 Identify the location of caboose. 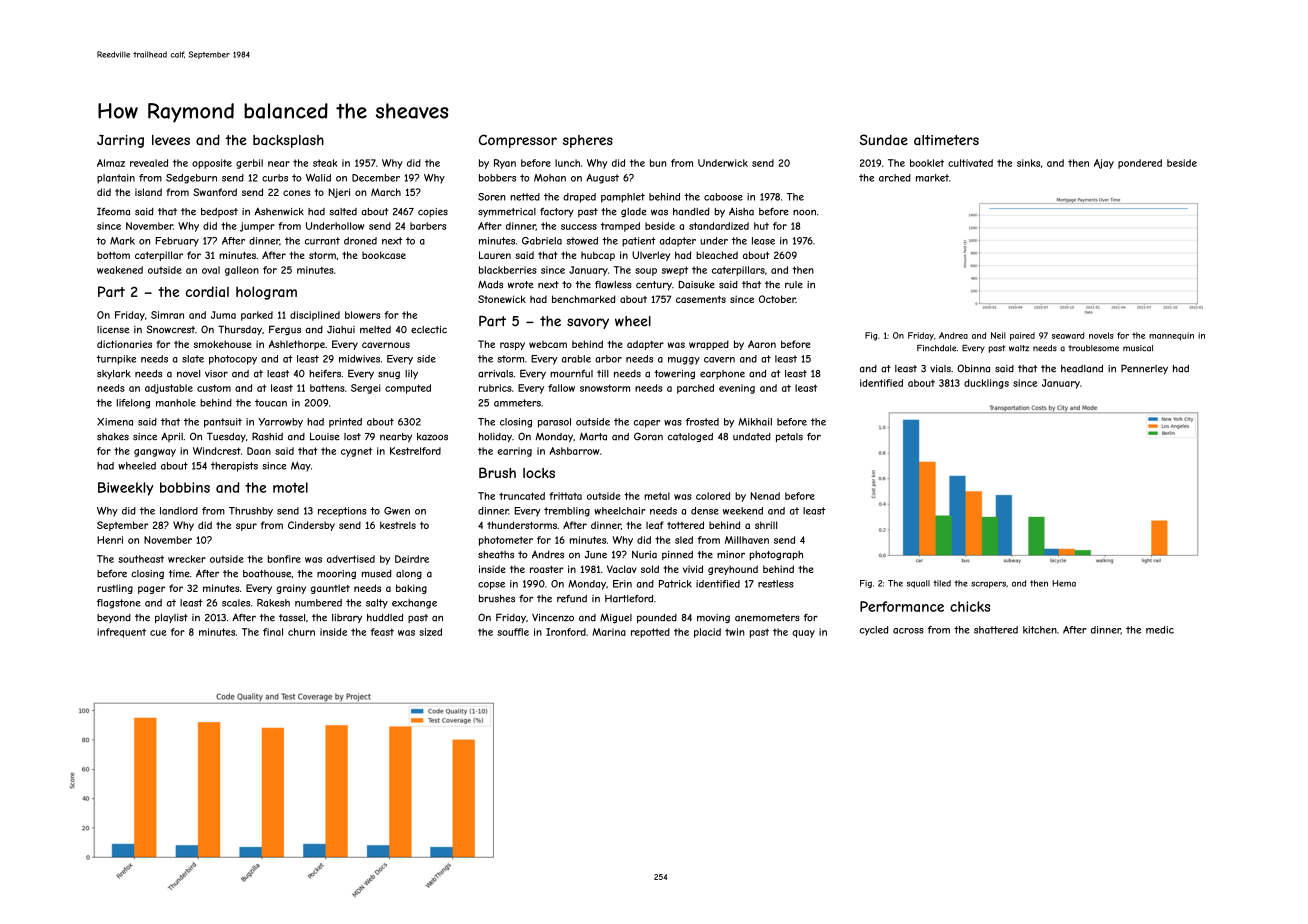
(723, 197).
